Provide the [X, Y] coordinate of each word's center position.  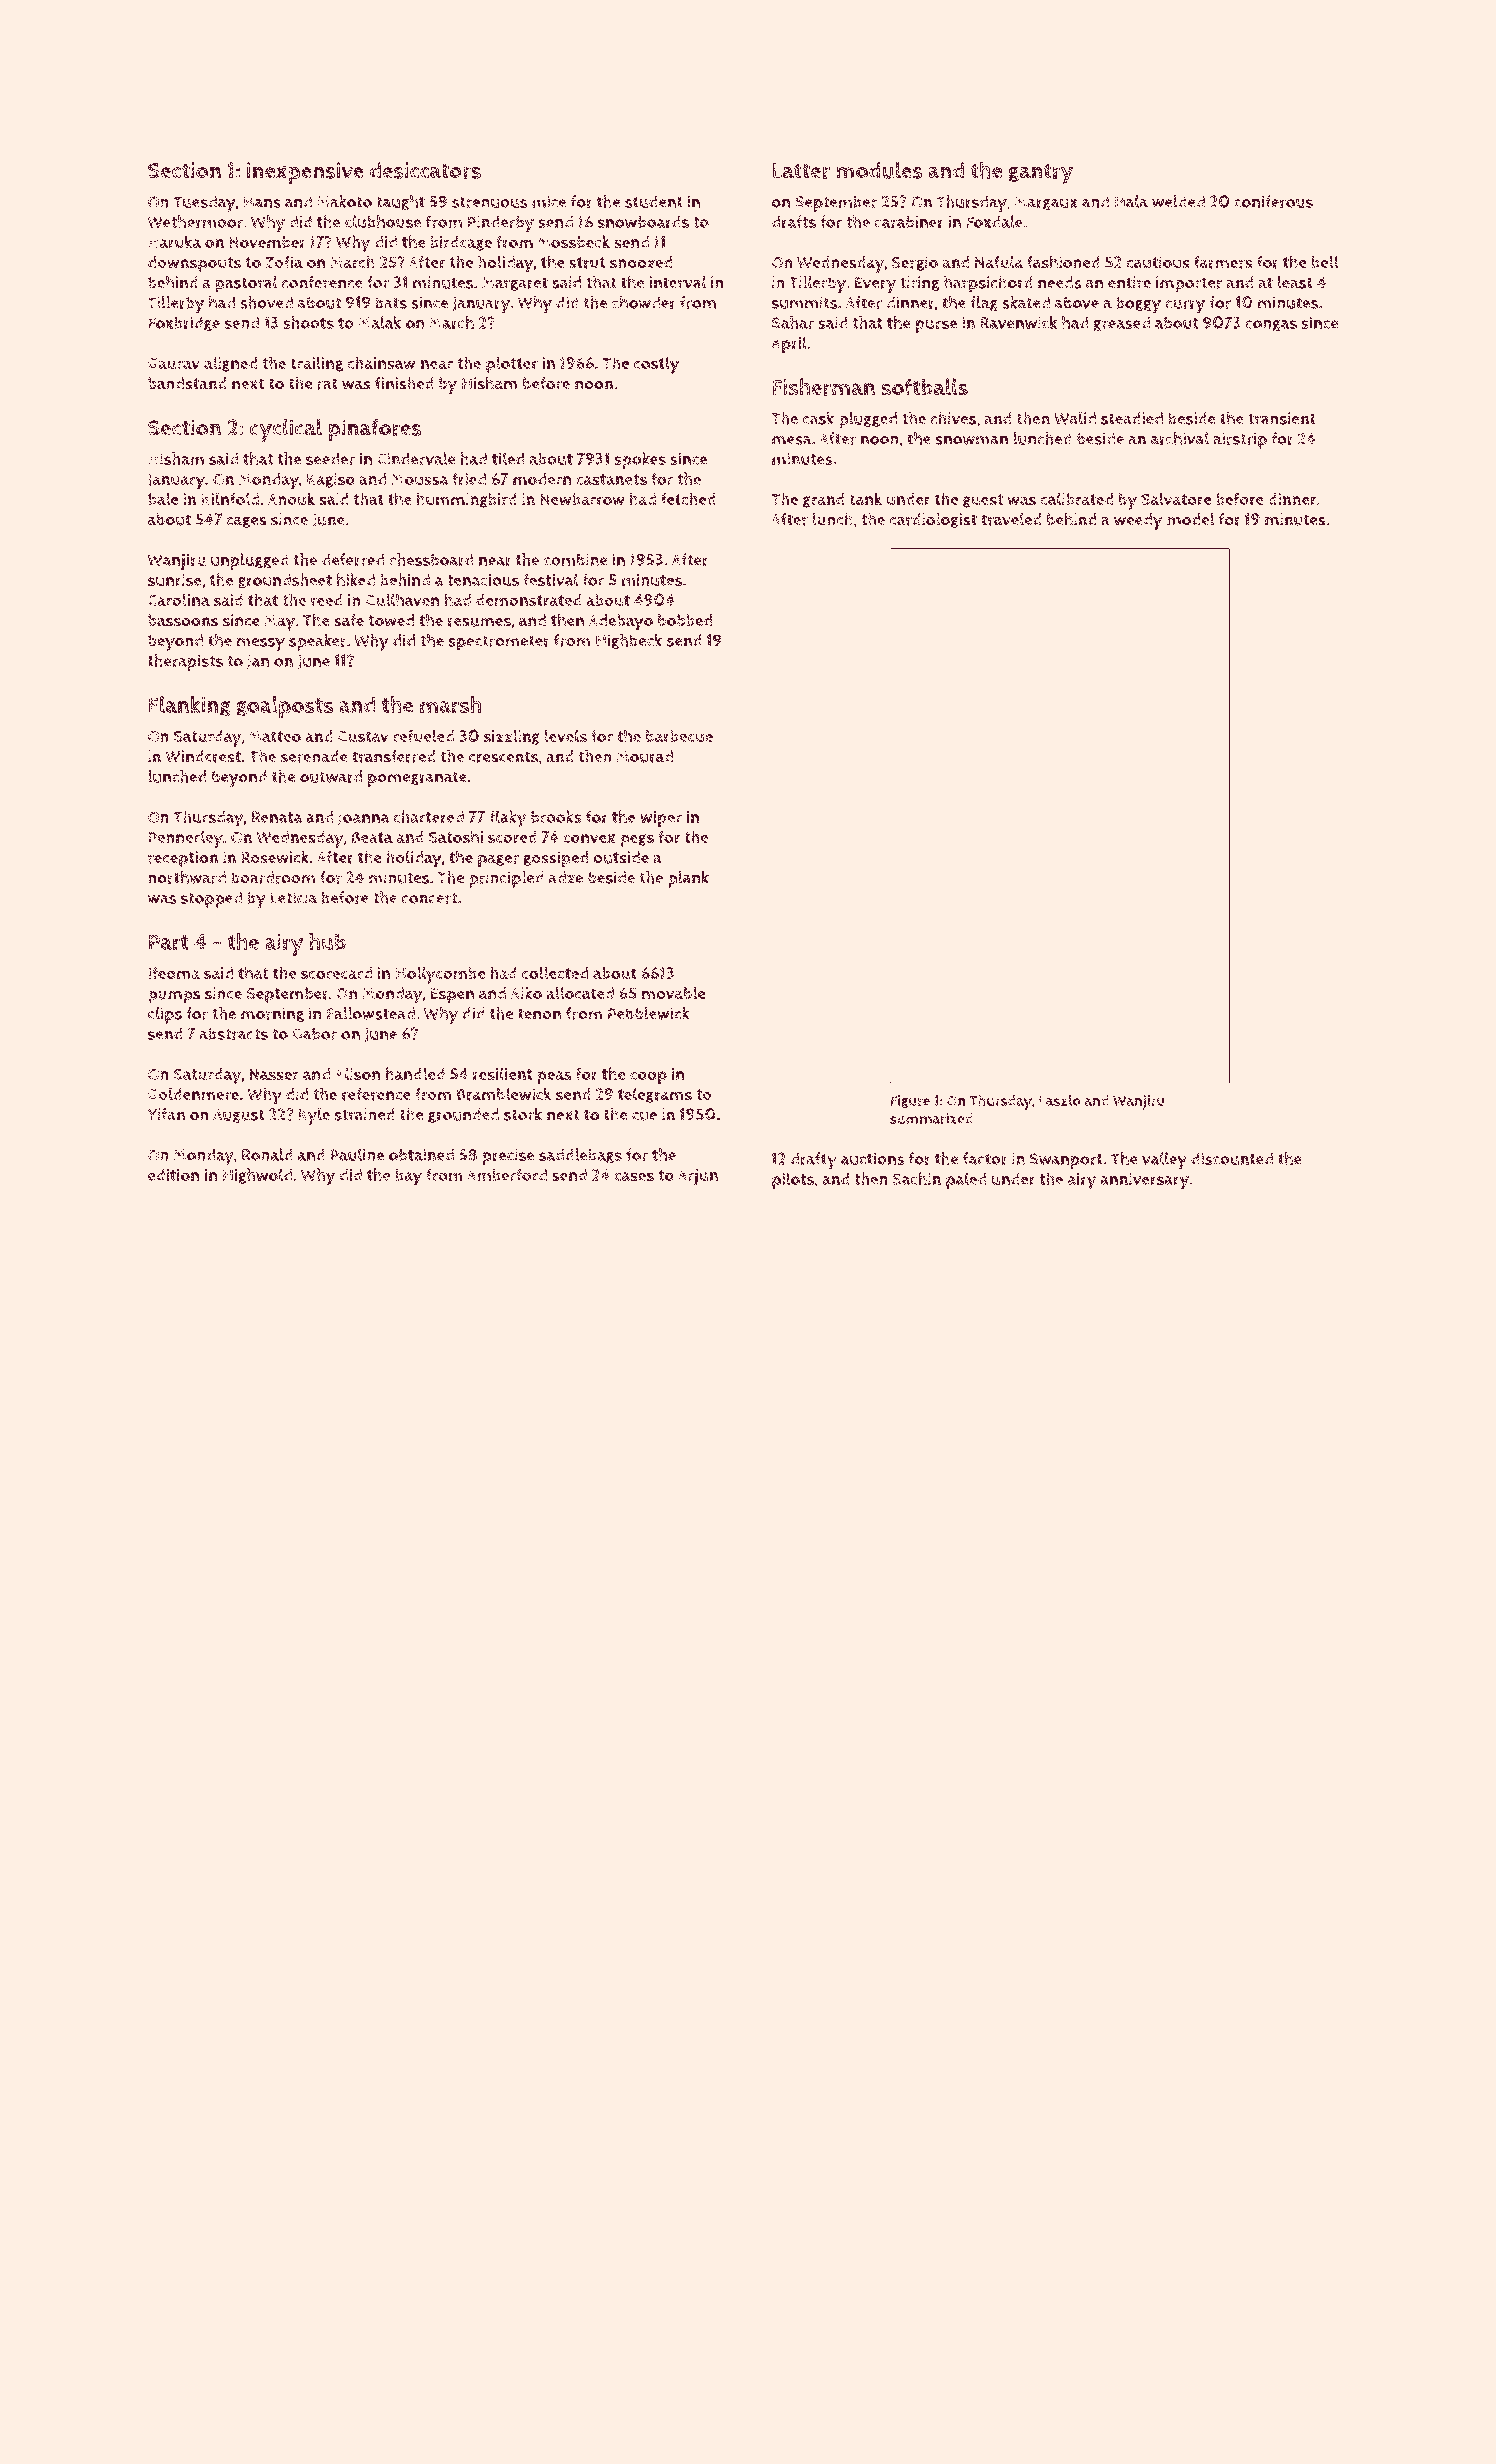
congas [1271, 325]
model [1191, 519]
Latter [801, 171]
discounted [1232, 1158]
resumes [479, 622]
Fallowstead [371, 1013]
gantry [1040, 174]
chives [953, 418]
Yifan [166, 1114]
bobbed [685, 620]
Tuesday [204, 204]
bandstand [187, 383]
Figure [910, 1102]
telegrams [655, 1095]
